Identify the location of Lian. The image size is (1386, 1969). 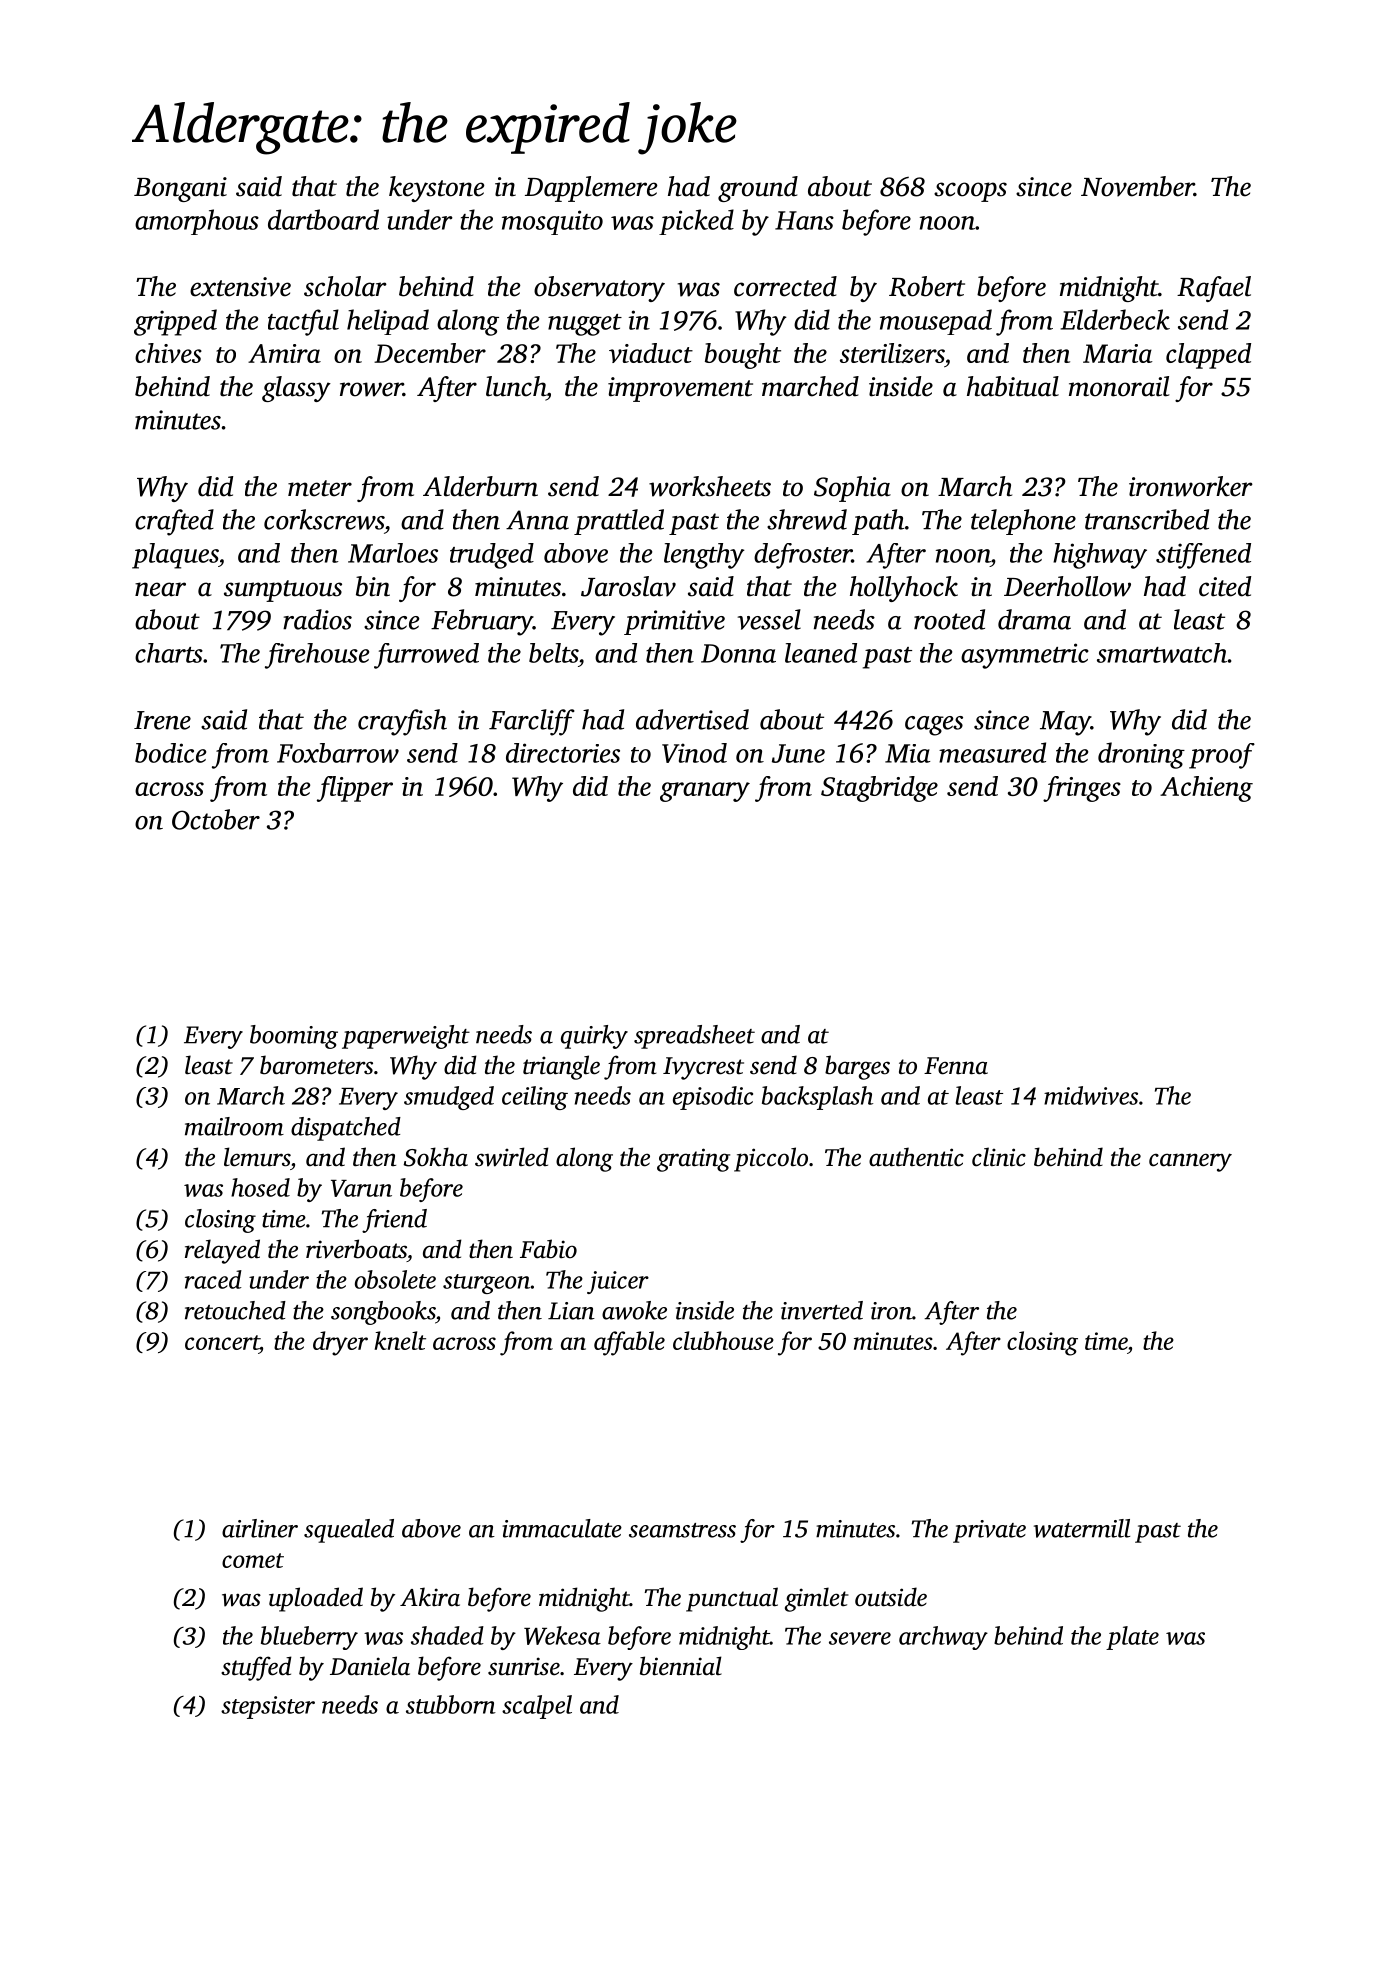
(571, 1311).
